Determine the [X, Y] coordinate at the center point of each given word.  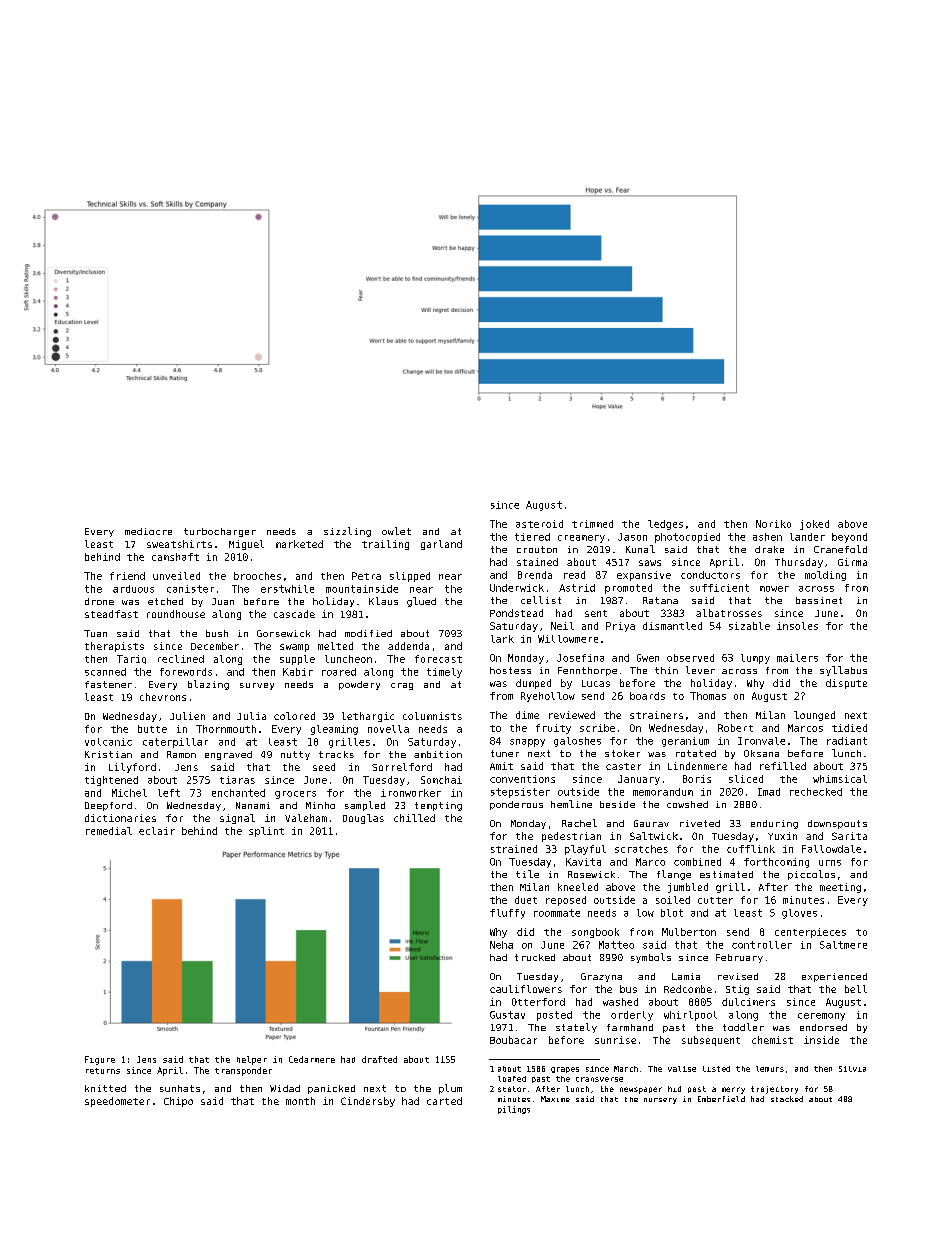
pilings [514, 1110]
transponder [243, 1071]
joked [814, 525]
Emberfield [721, 1099]
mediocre [148, 531]
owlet [396, 531]
